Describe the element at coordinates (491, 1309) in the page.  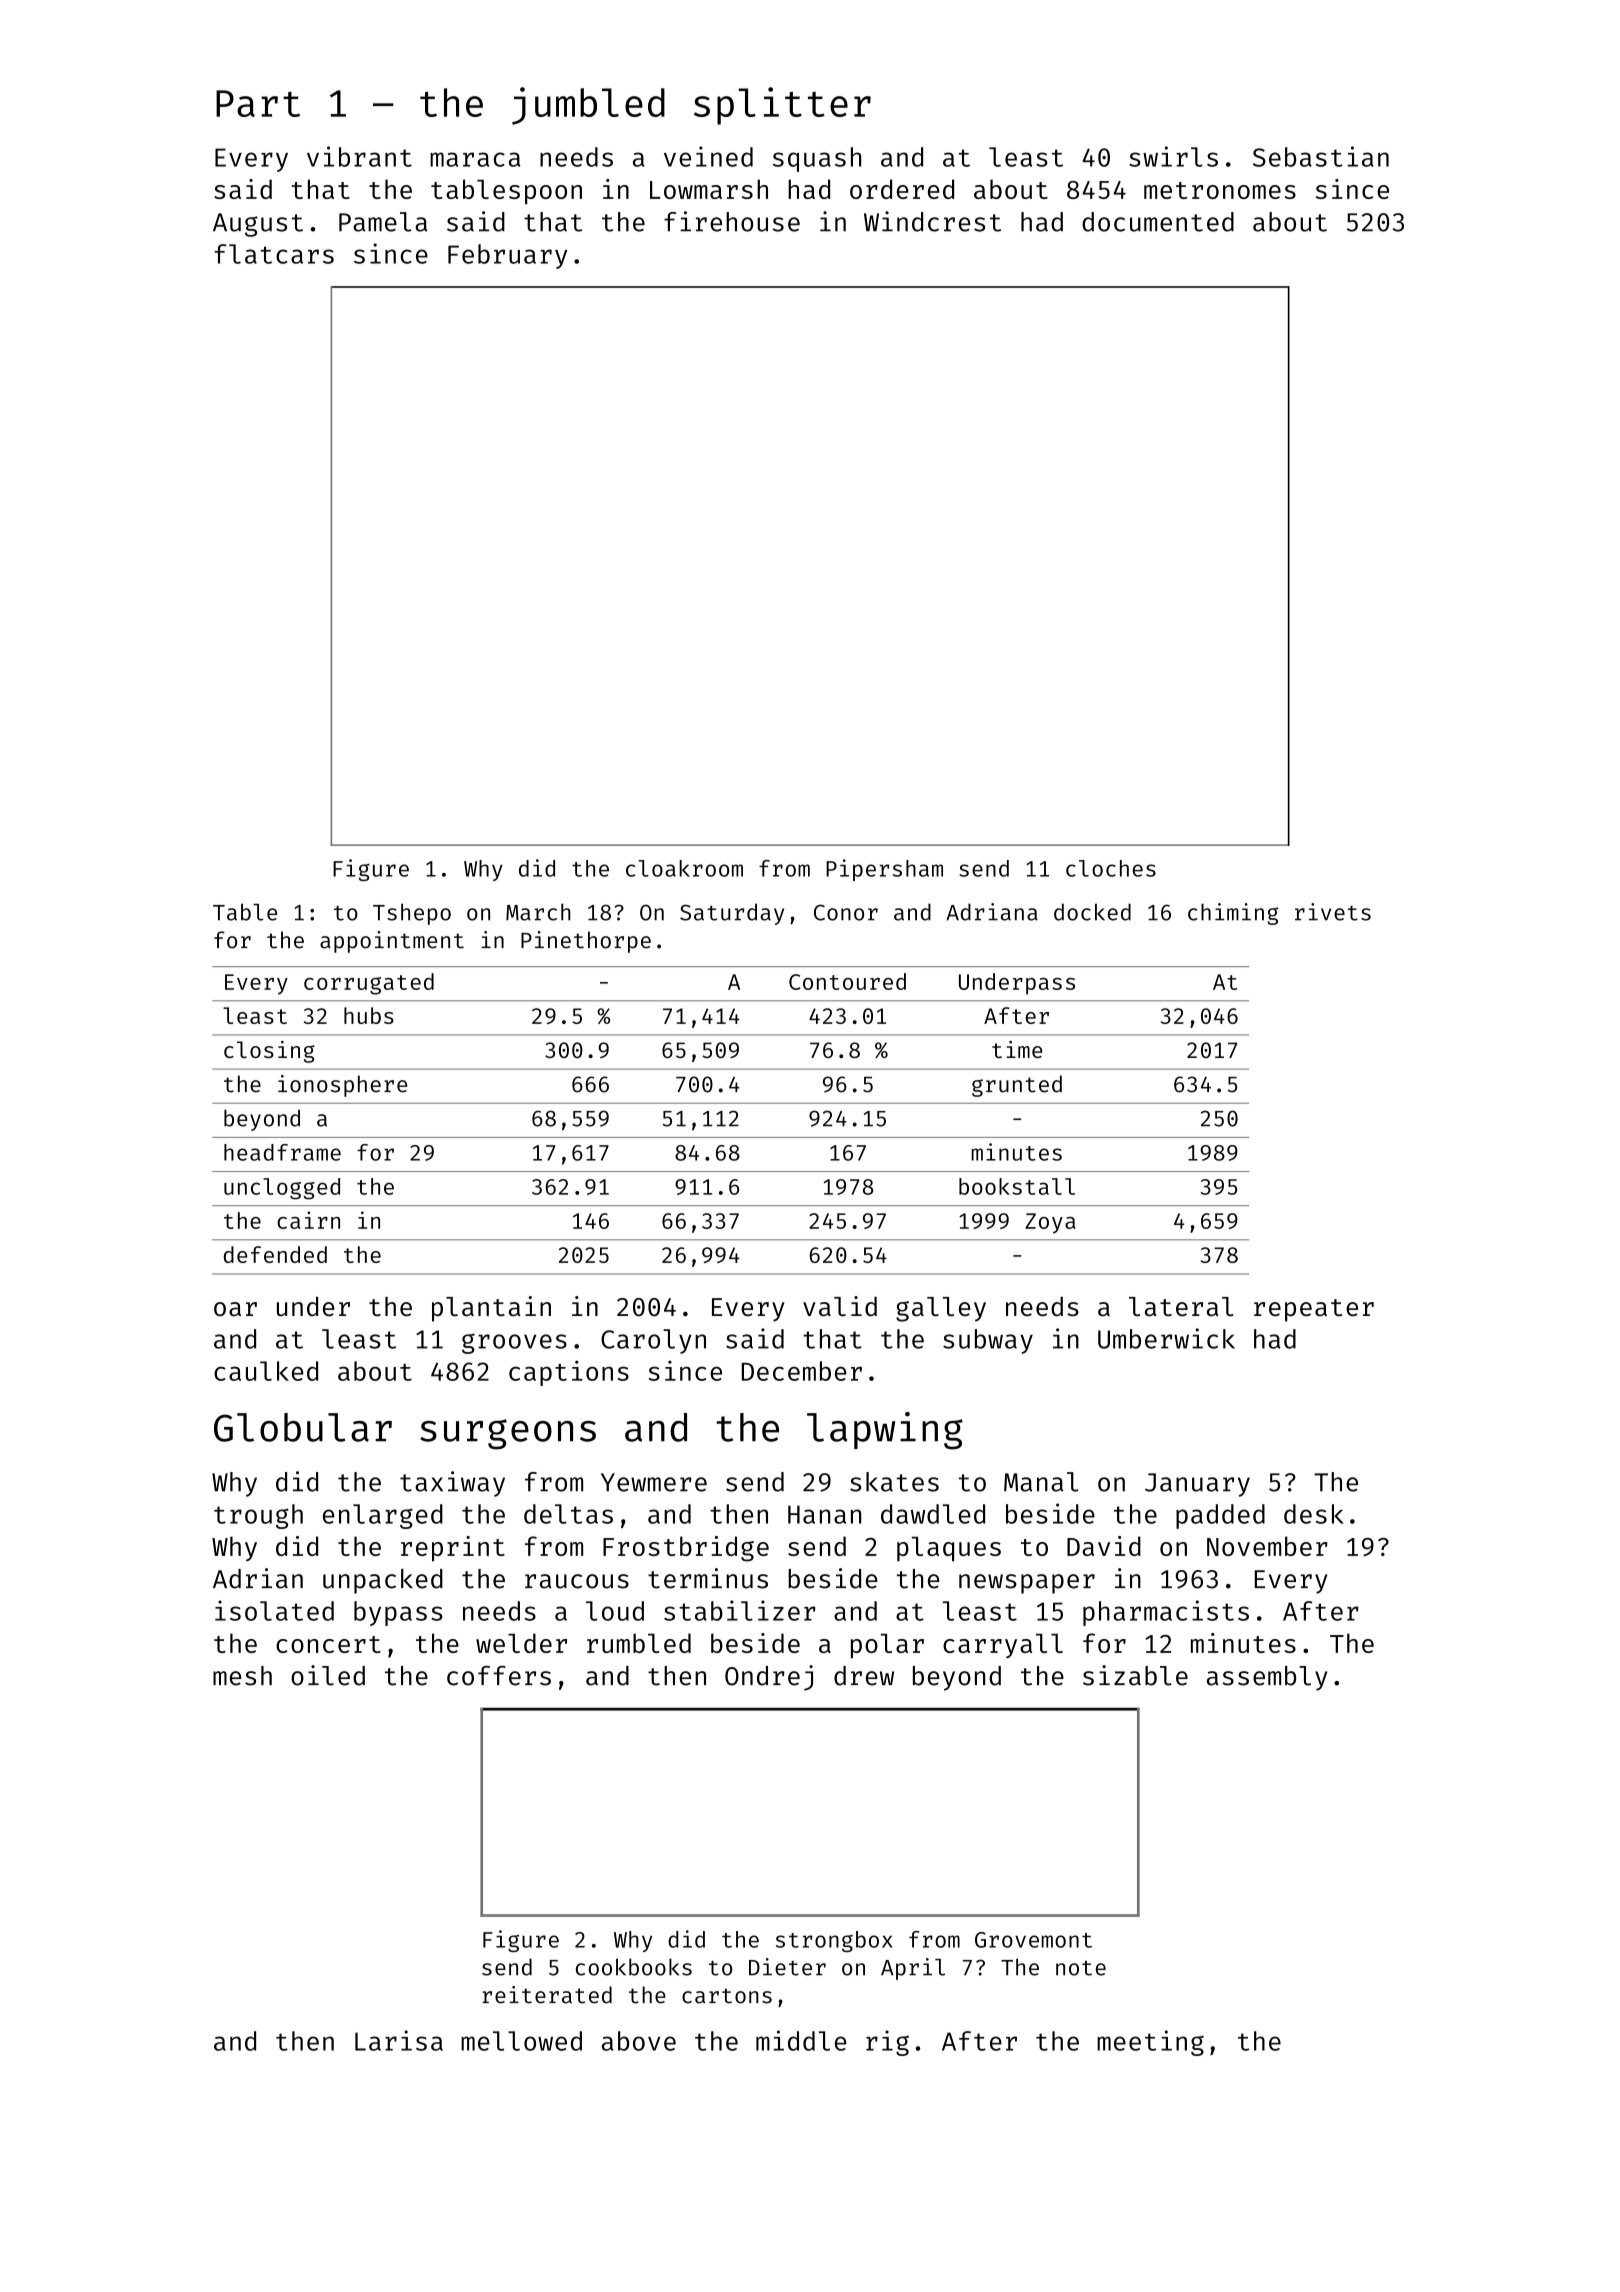
I see `plantain` at that location.
